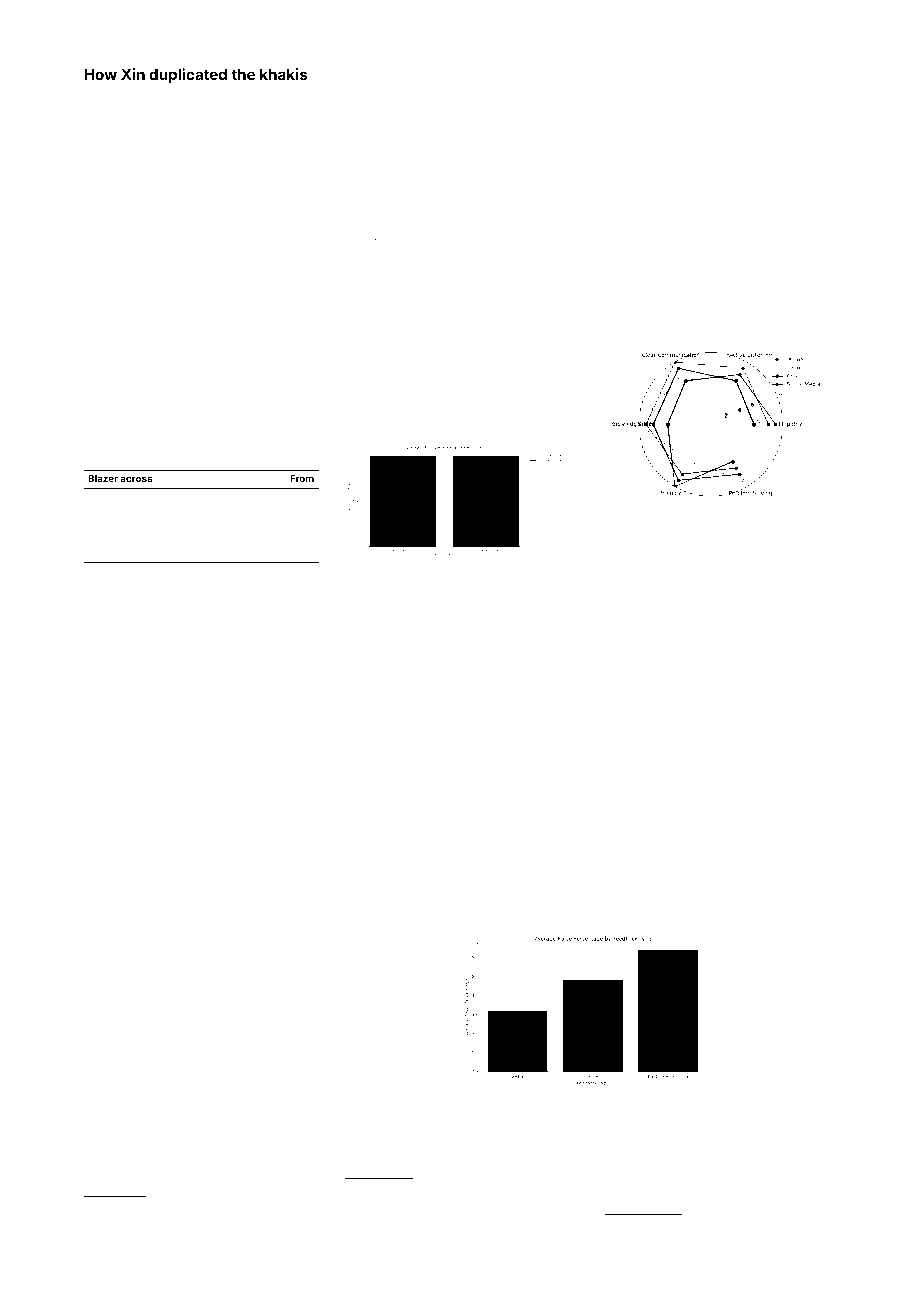  What do you see at coordinates (166, 436) in the screenshot?
I see `minuscule` at bounding box center [166, 436].
